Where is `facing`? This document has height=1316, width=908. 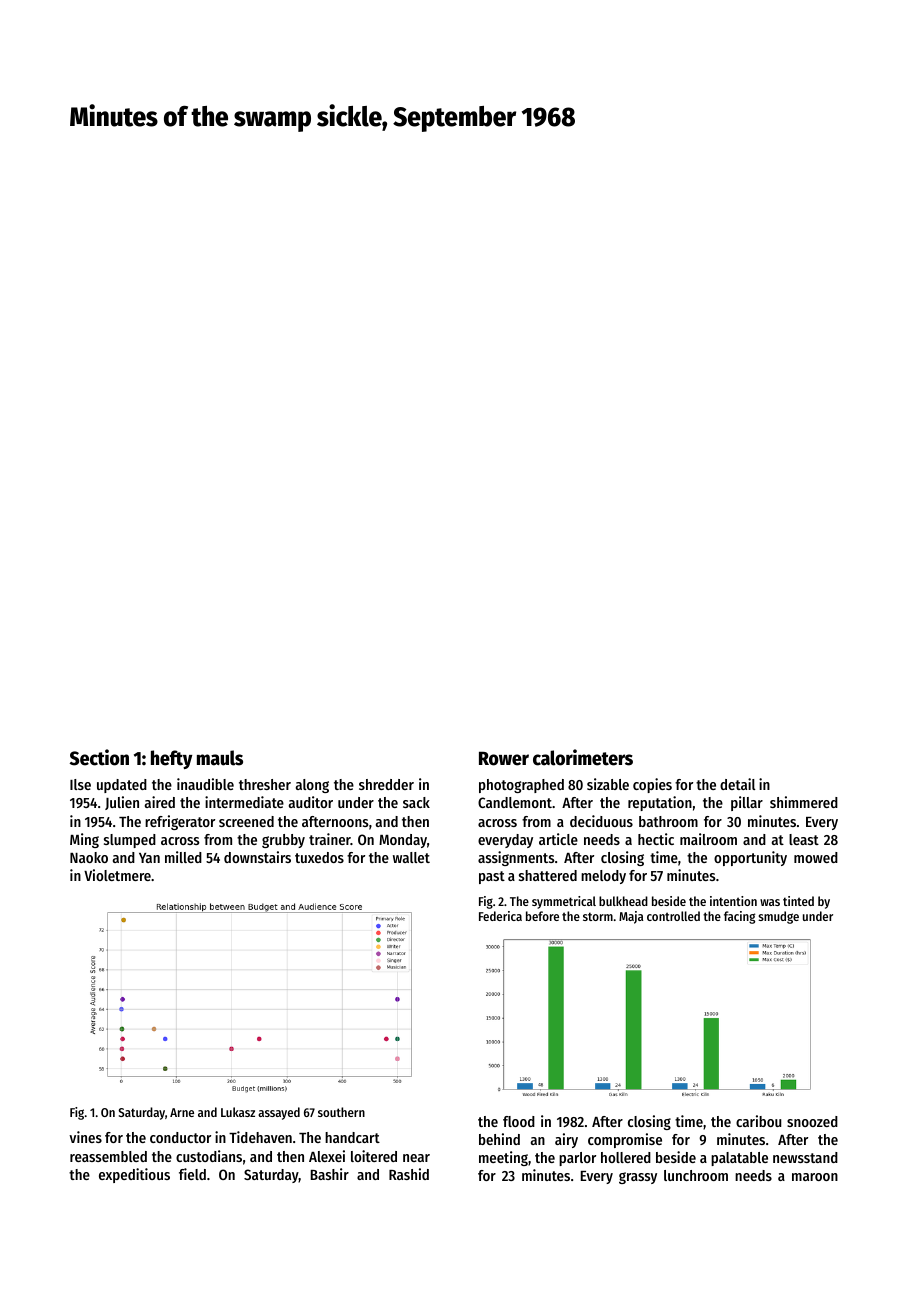
facing is located at coordinates (739, 917).
